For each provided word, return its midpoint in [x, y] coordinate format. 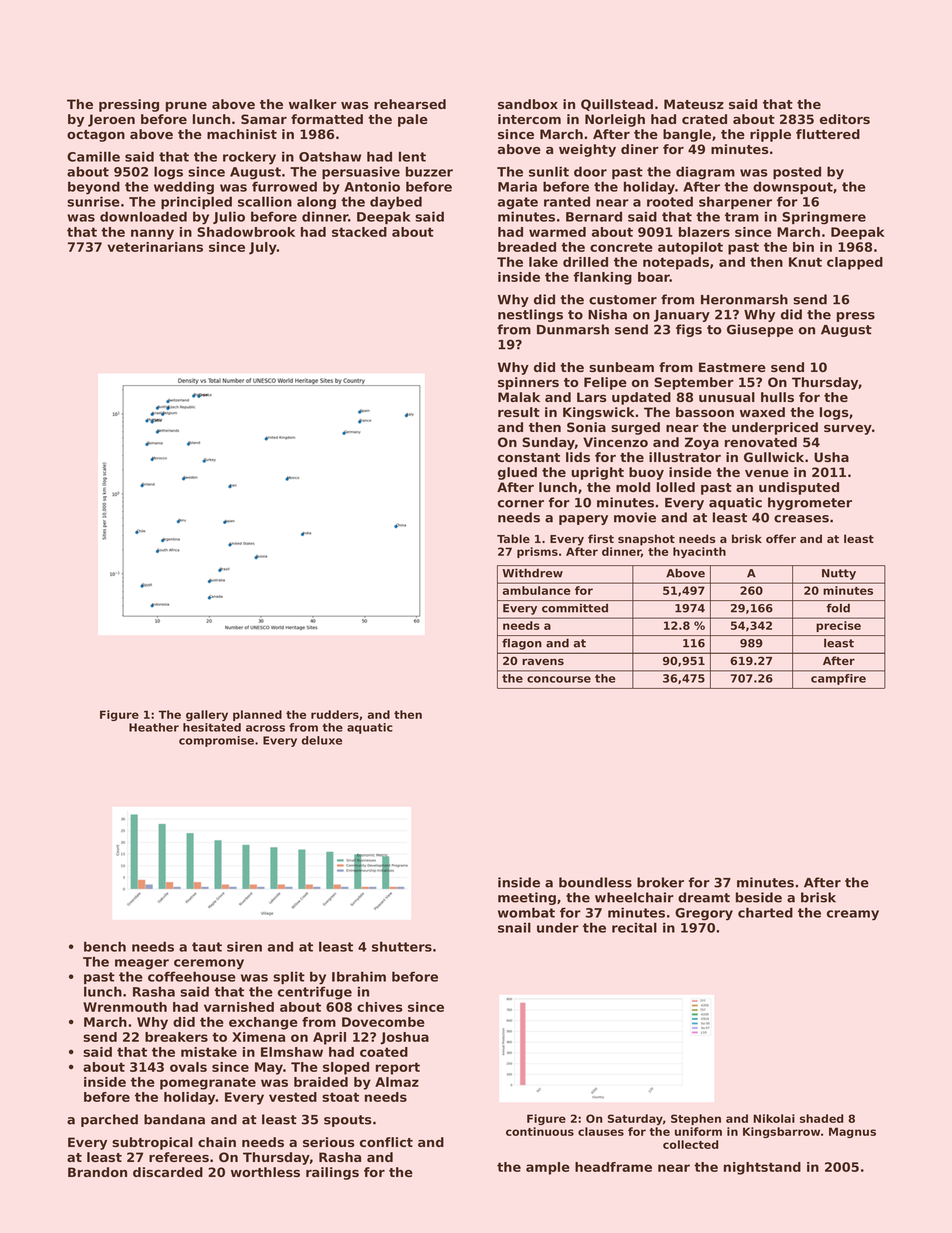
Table [513, 538]
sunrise [93, 201]
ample [548, 1168]
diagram [705, 173]
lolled [676, 487]
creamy [853, 915]
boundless [595, 882]
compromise [216, 741]
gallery [207, 715]
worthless [265, 1172]
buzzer [429, 171]
